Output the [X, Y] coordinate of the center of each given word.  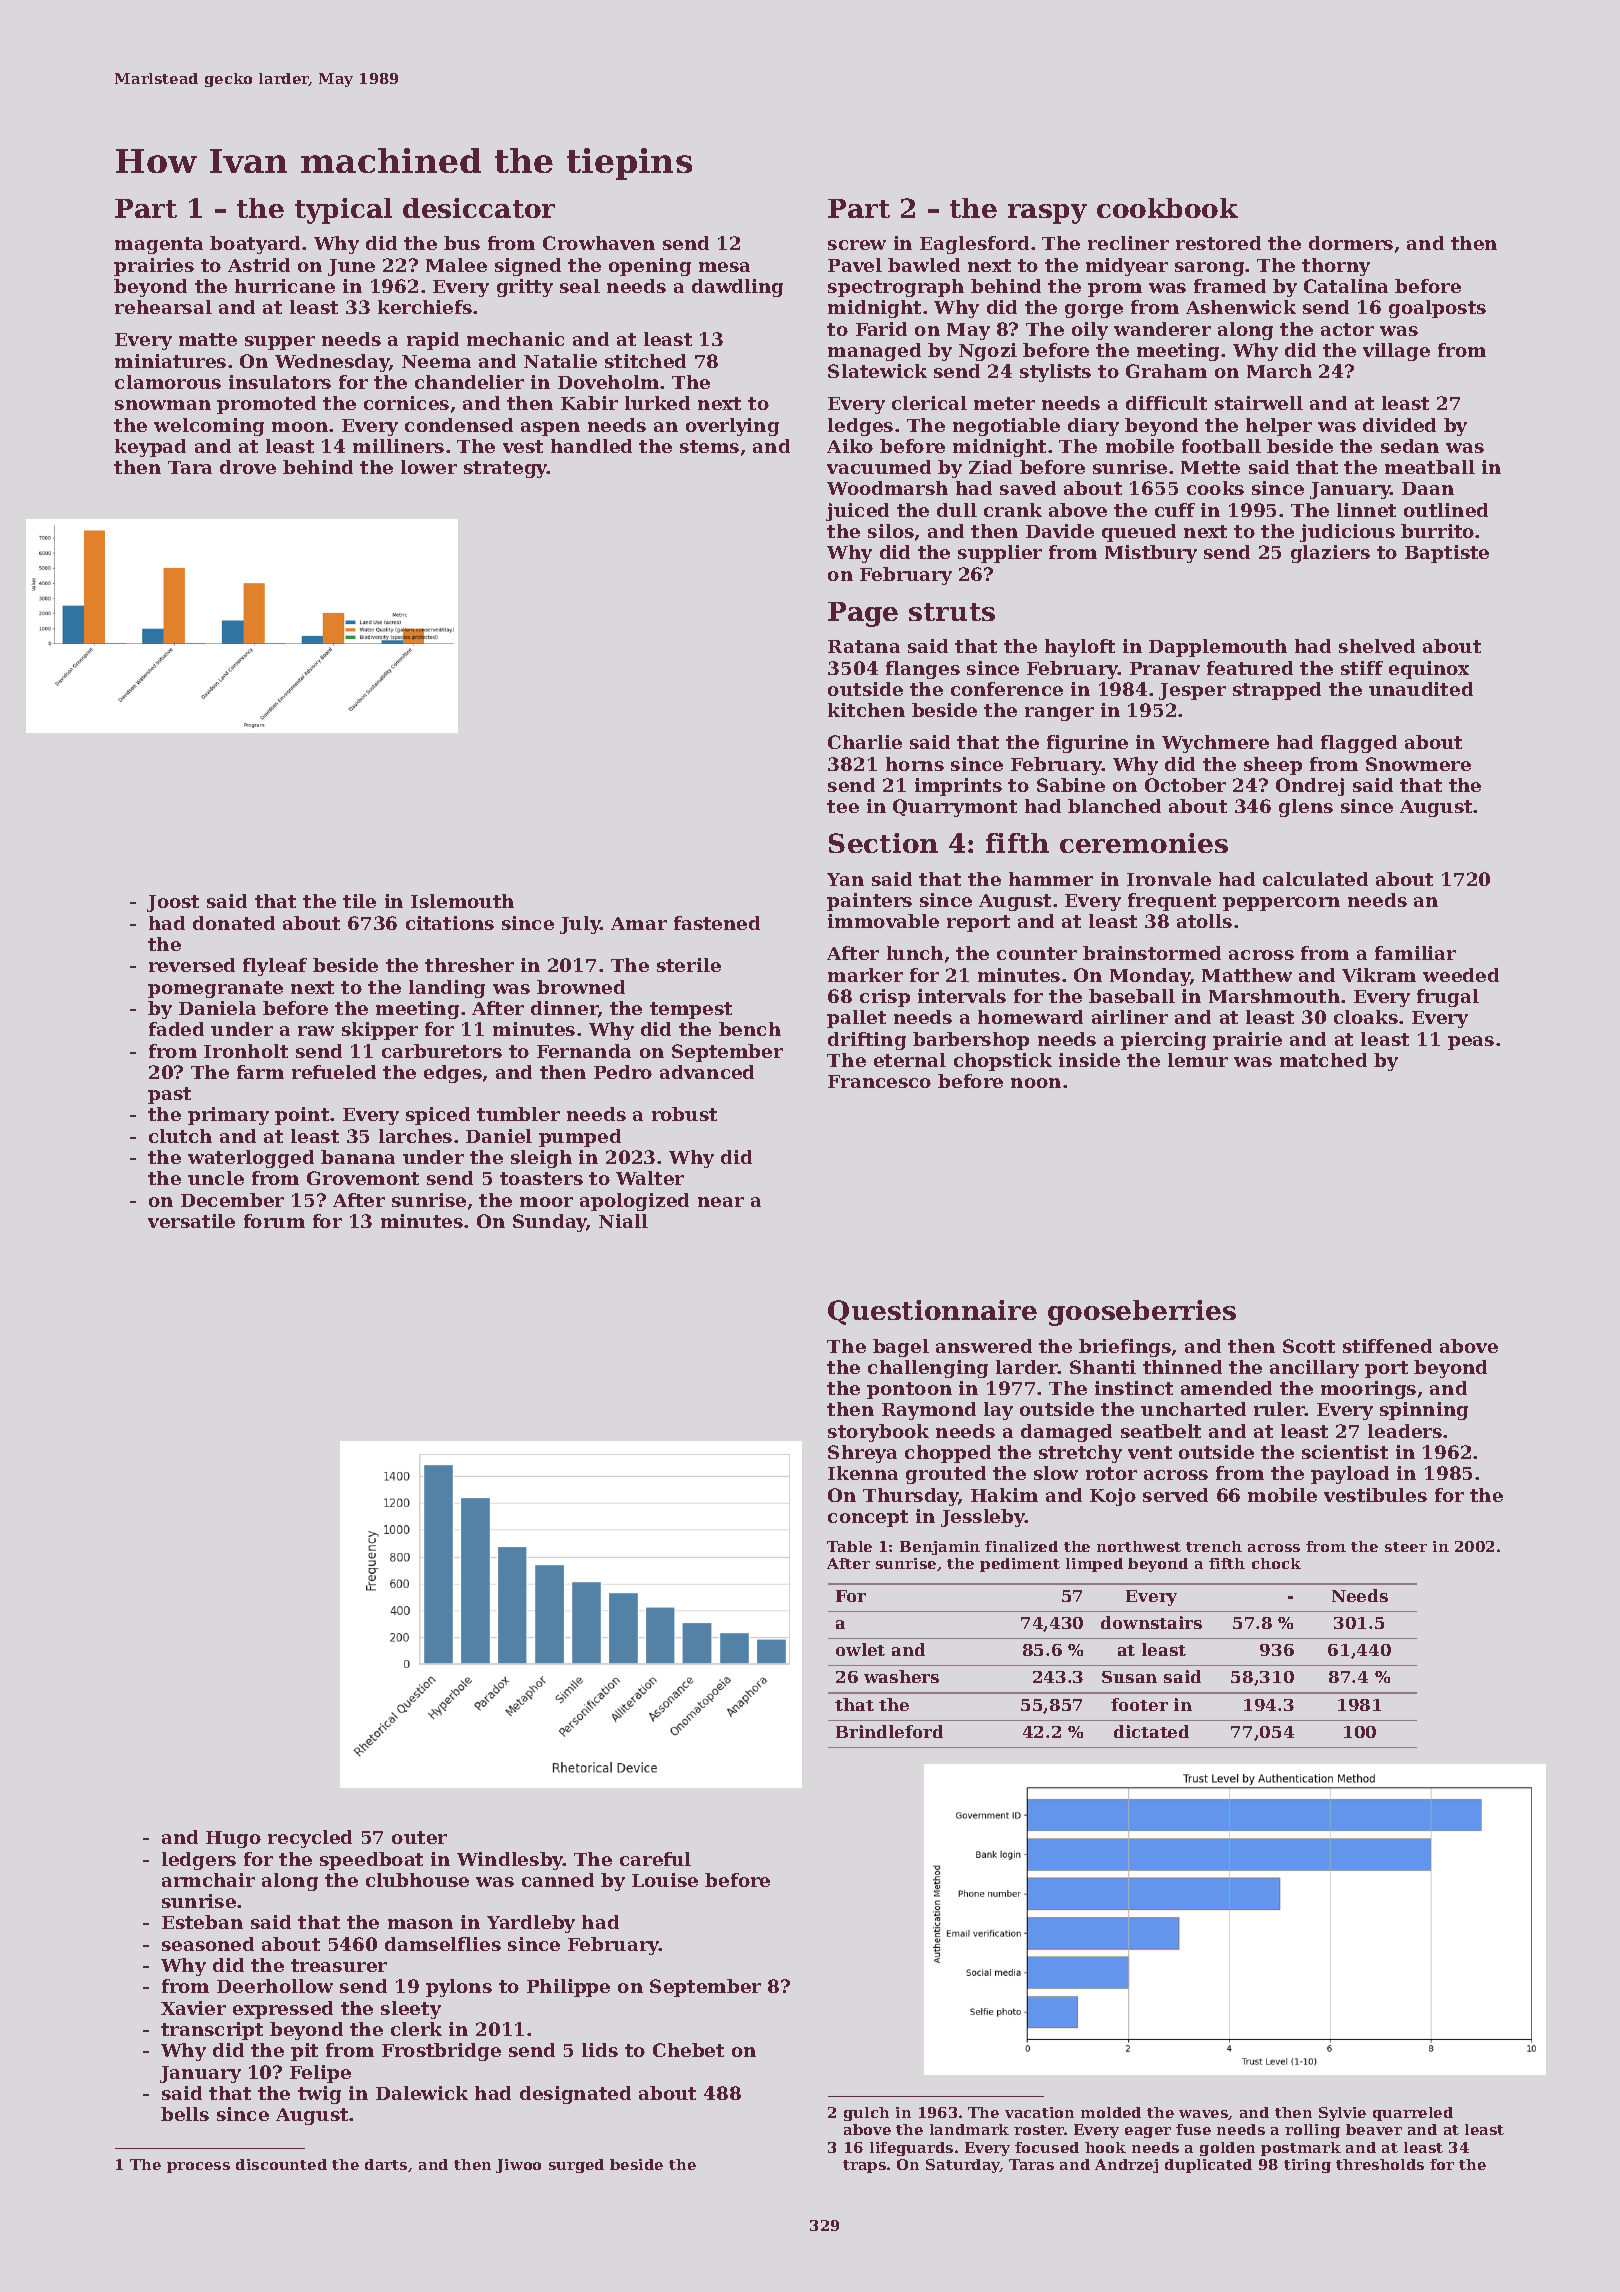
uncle [216, 1178]
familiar [1415, 953]
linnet [1366, 510]
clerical [929, 403]
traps [864, 2166]
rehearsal [163, 307]
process [198, 2167]
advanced [707, 1072]
